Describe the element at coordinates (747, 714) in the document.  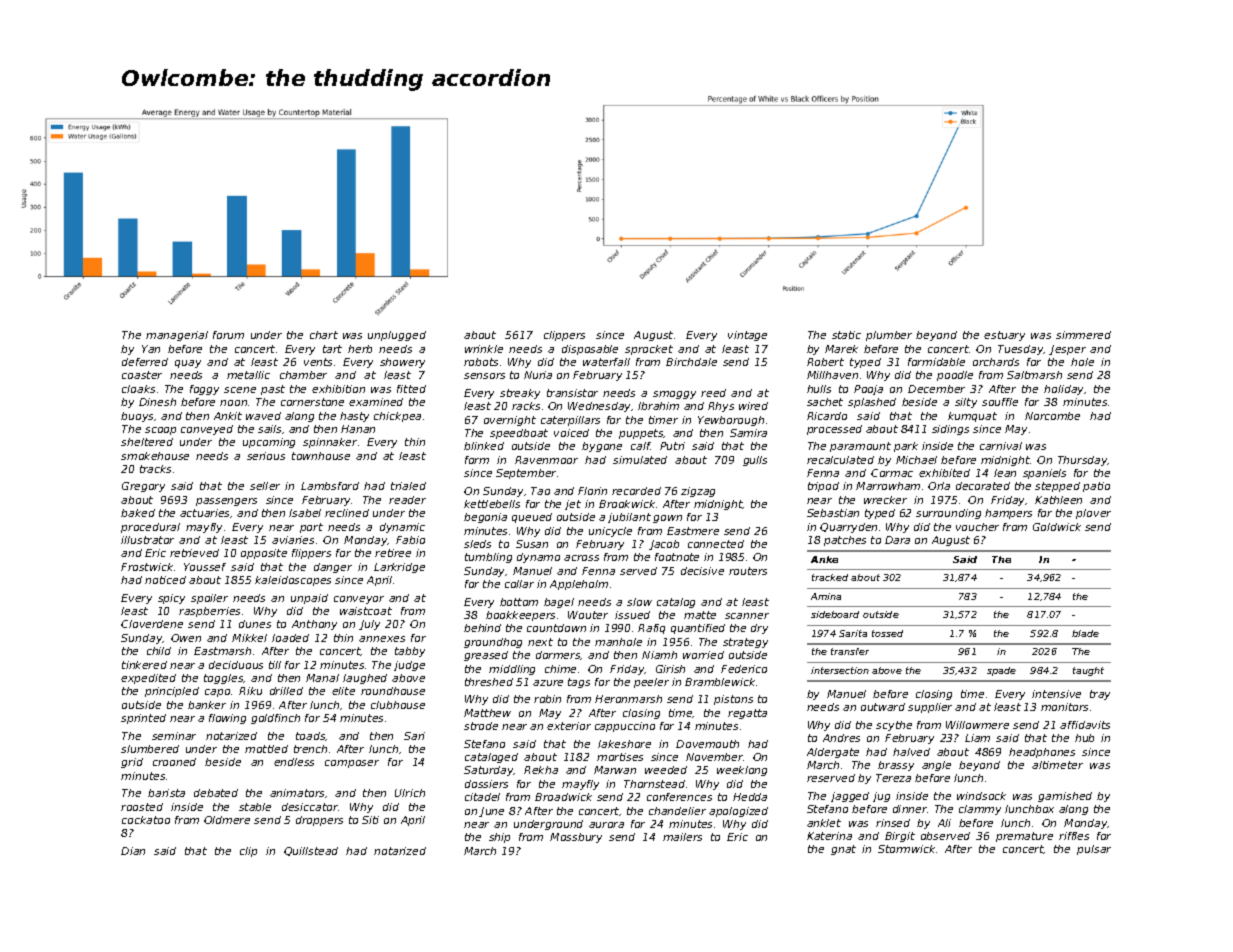
I see `regatta` at that location.
